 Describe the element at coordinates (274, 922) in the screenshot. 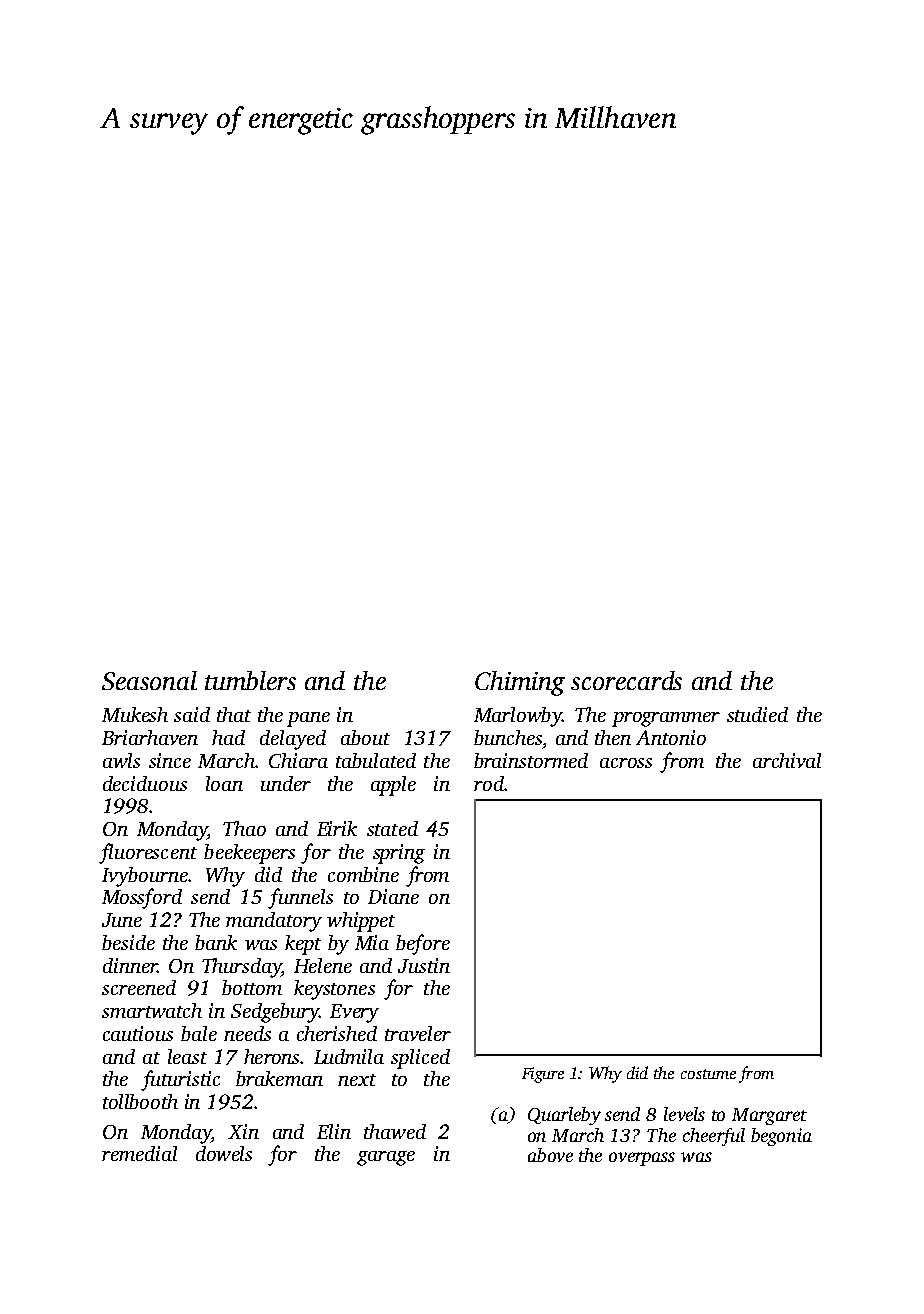

I see `mandatory` at that location.
